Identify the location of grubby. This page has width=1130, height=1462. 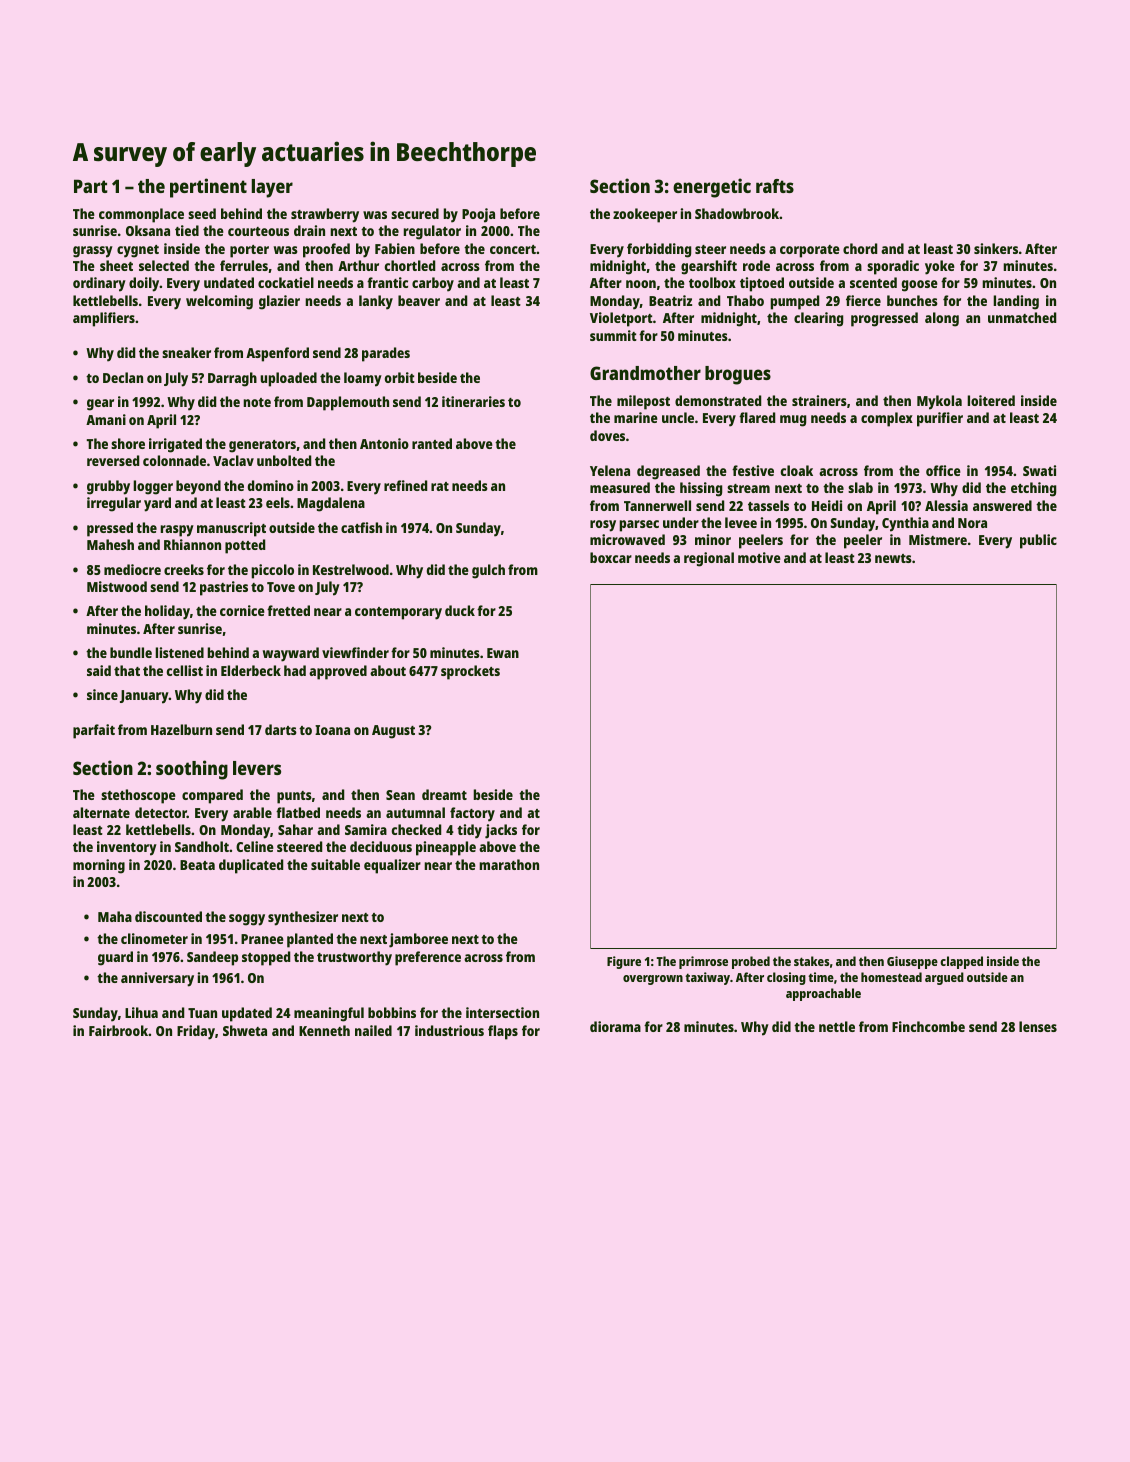
(108, 487).
